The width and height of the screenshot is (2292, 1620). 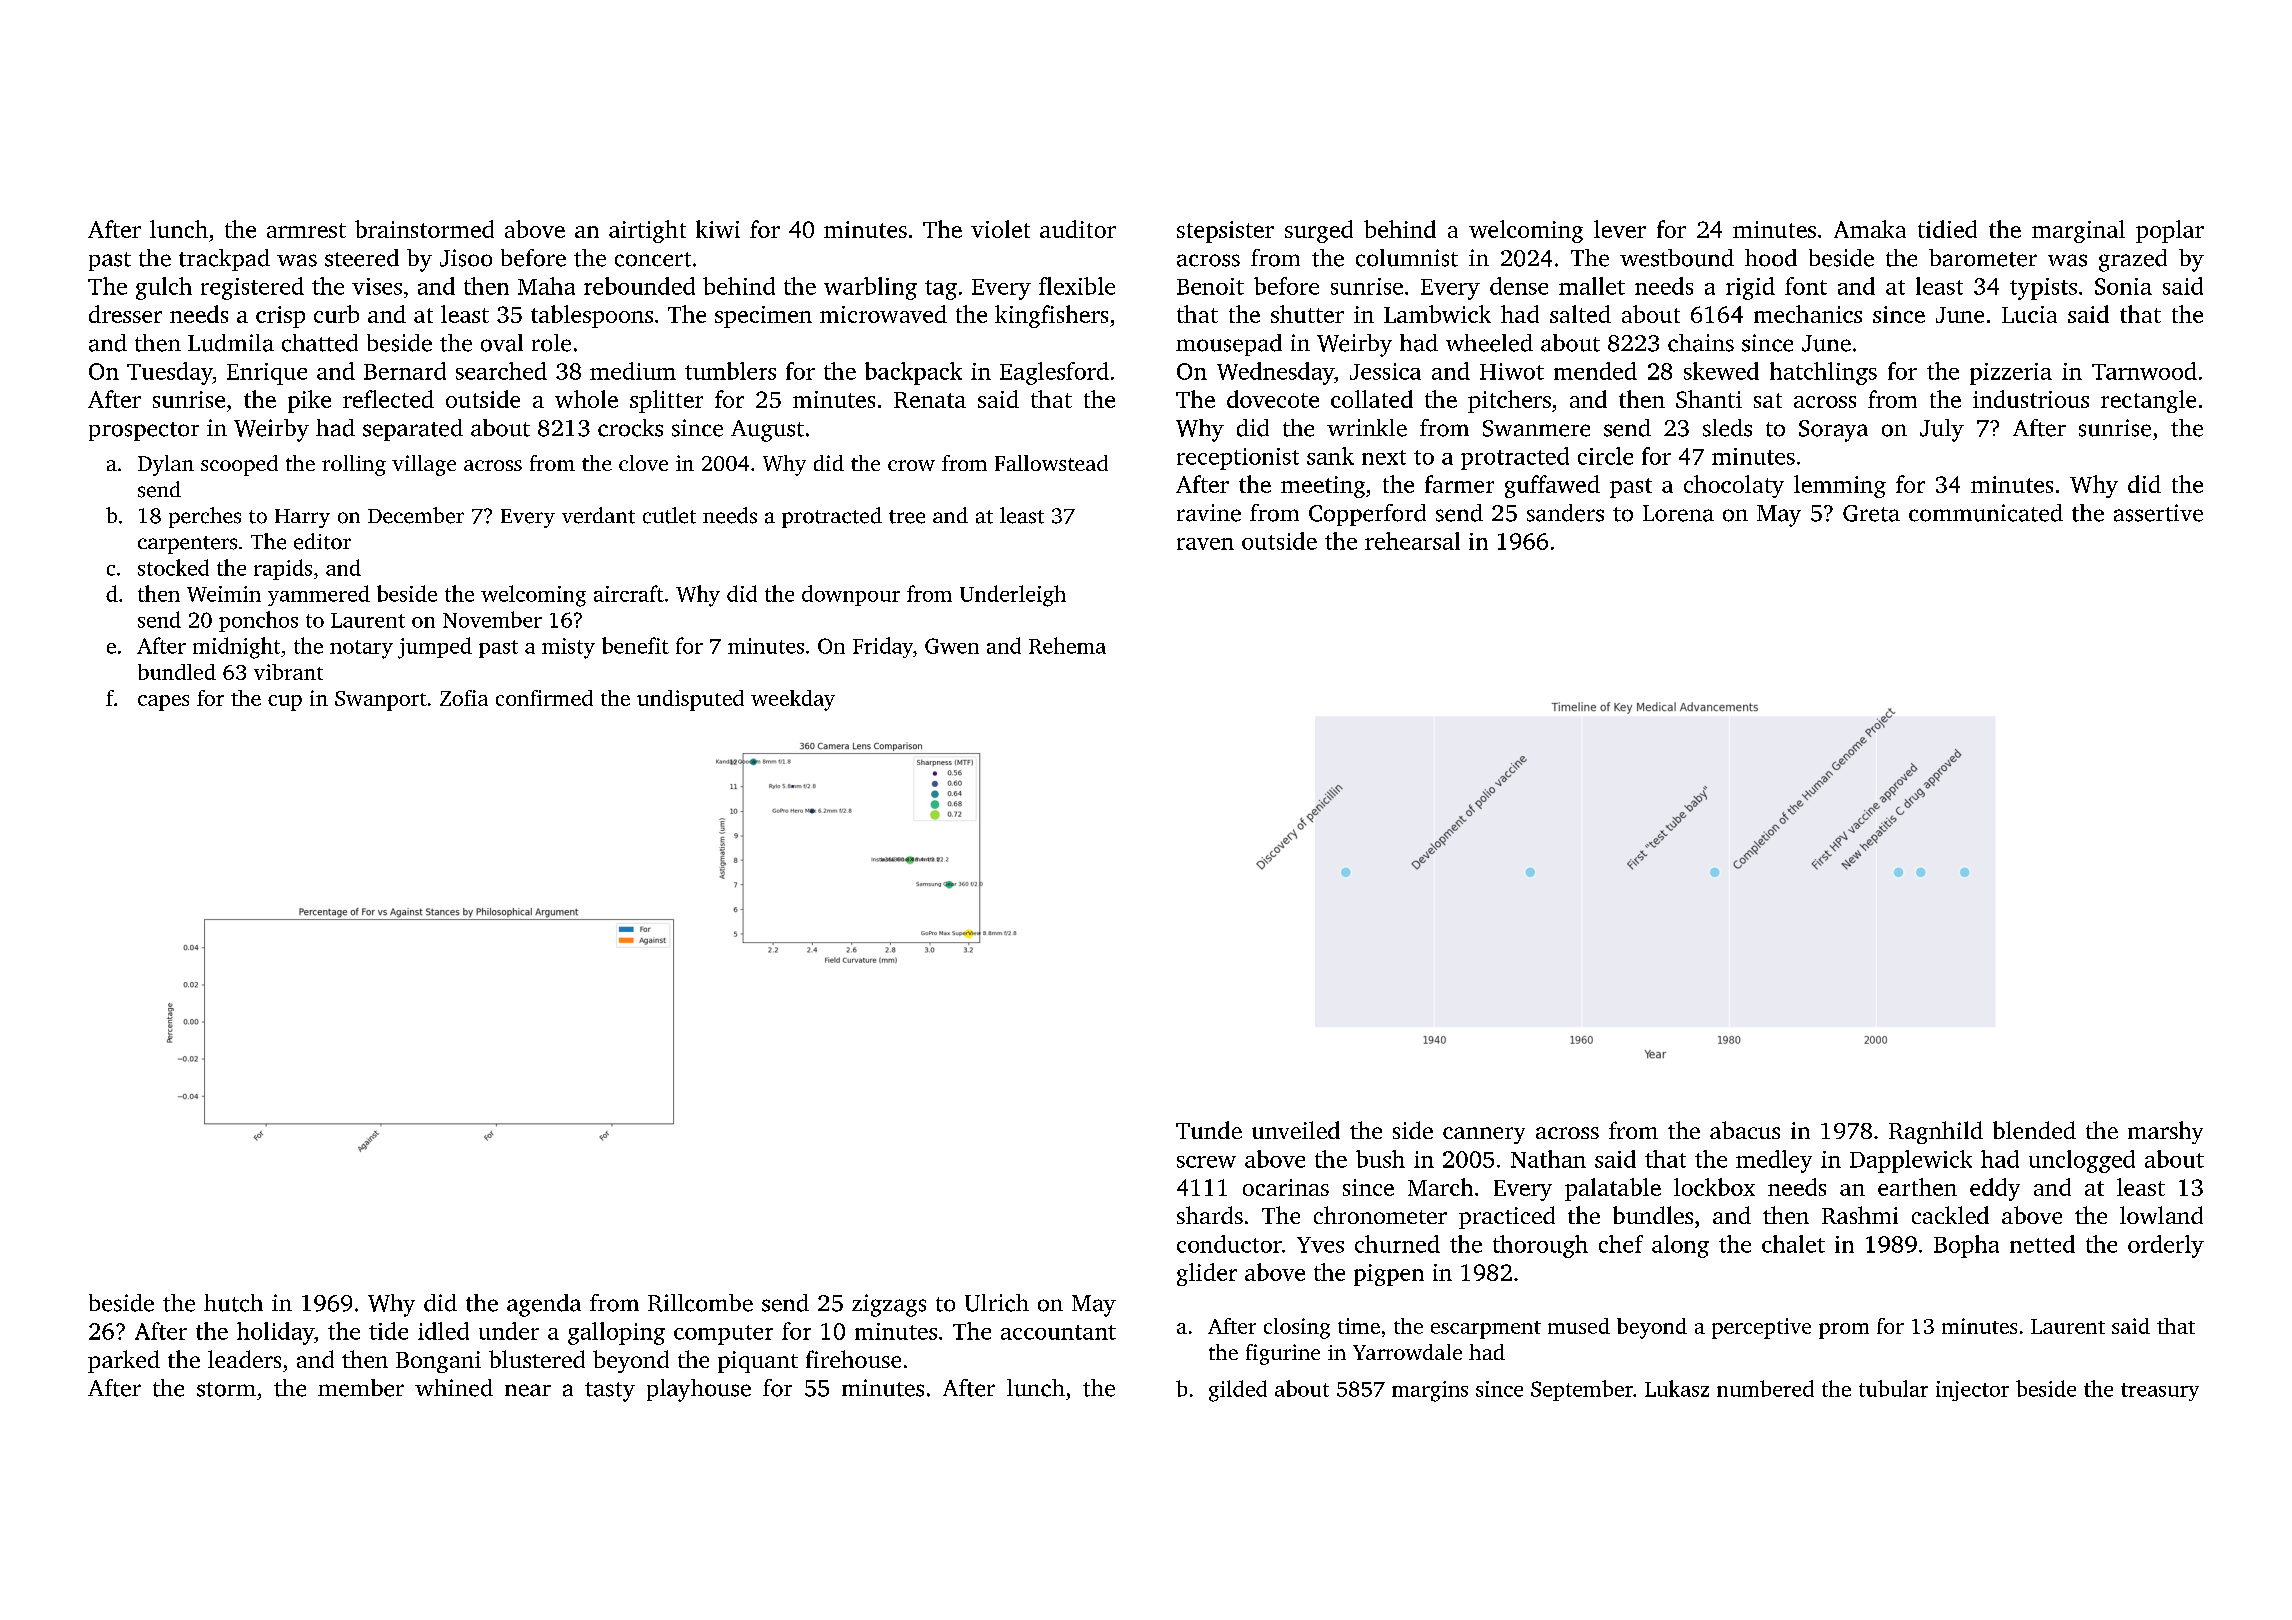 I want to click on medley, so click(x=1774, y=1161).
